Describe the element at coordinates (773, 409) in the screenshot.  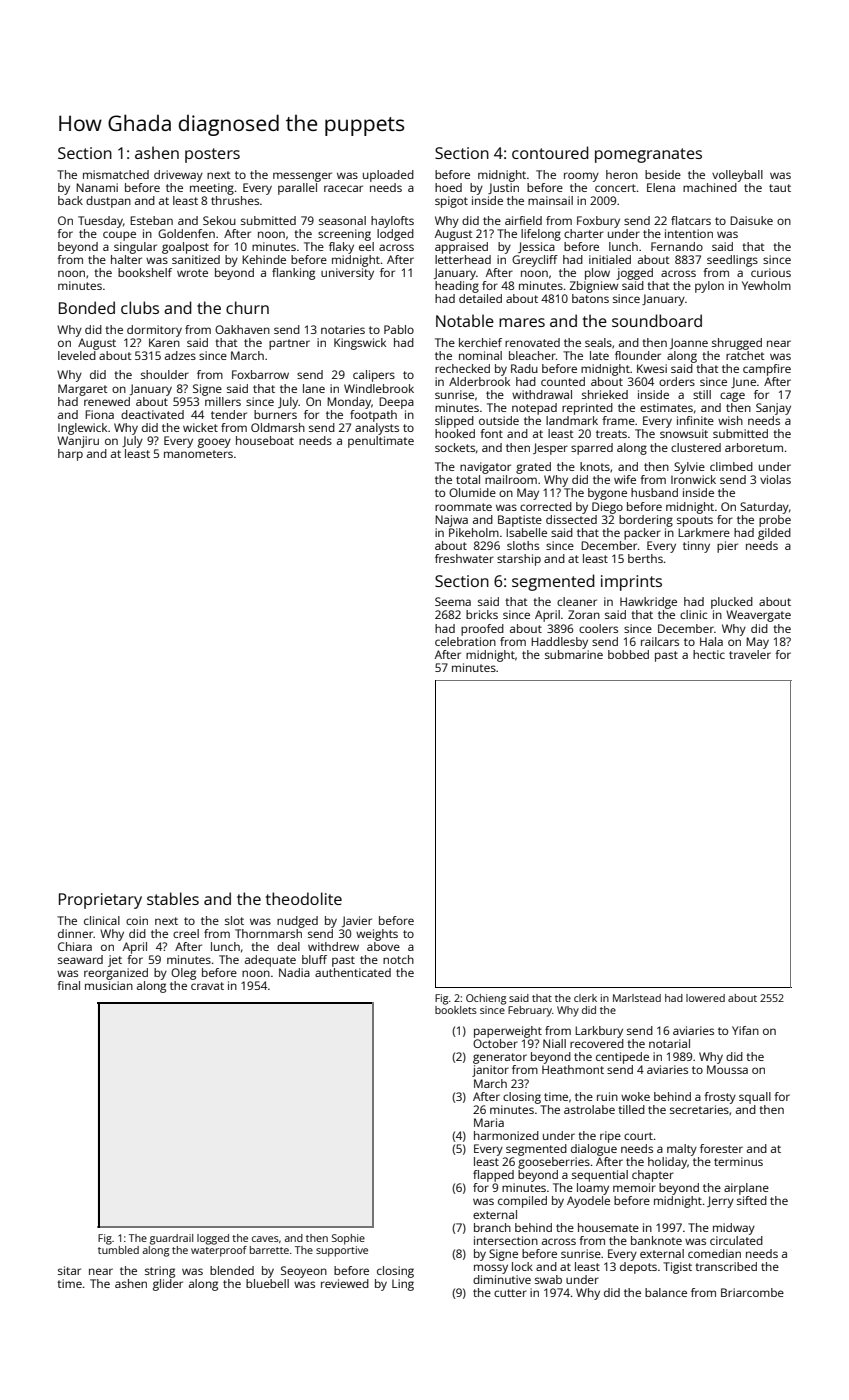
I see `Sanjay` at that location.
